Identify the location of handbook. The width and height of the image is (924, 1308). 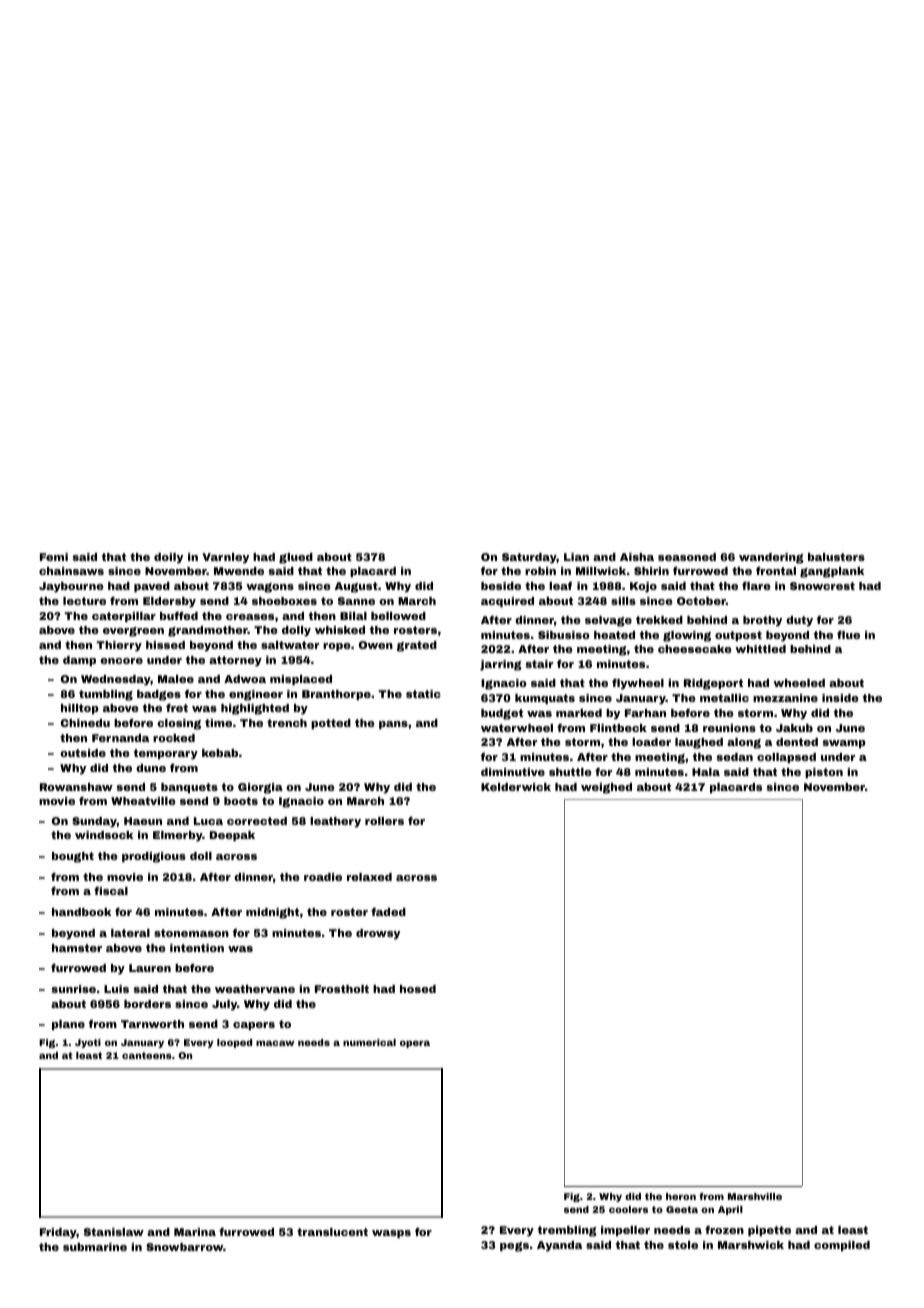
(81, 912).
